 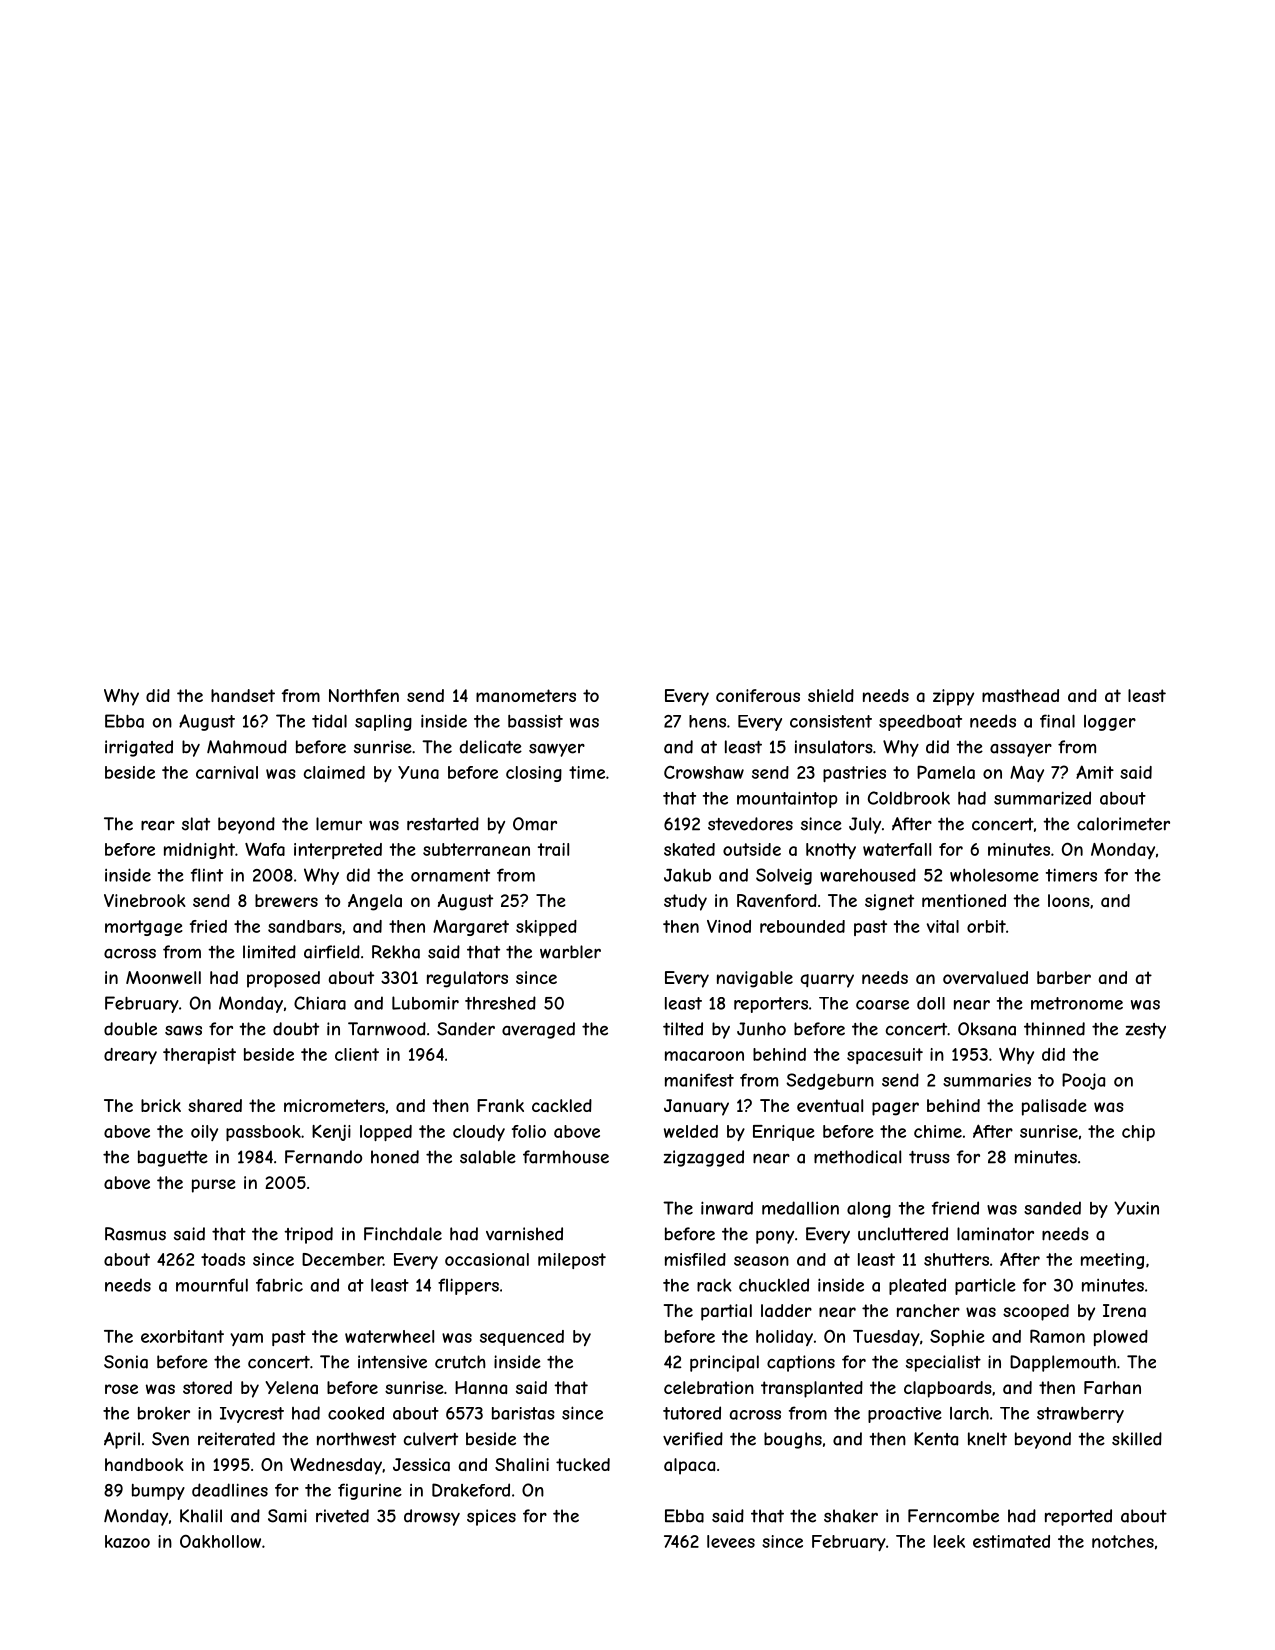 What do you see at coordinates (949, 1541) in the screenshot?
I see `leek` at bounding box center [949, 1541].
